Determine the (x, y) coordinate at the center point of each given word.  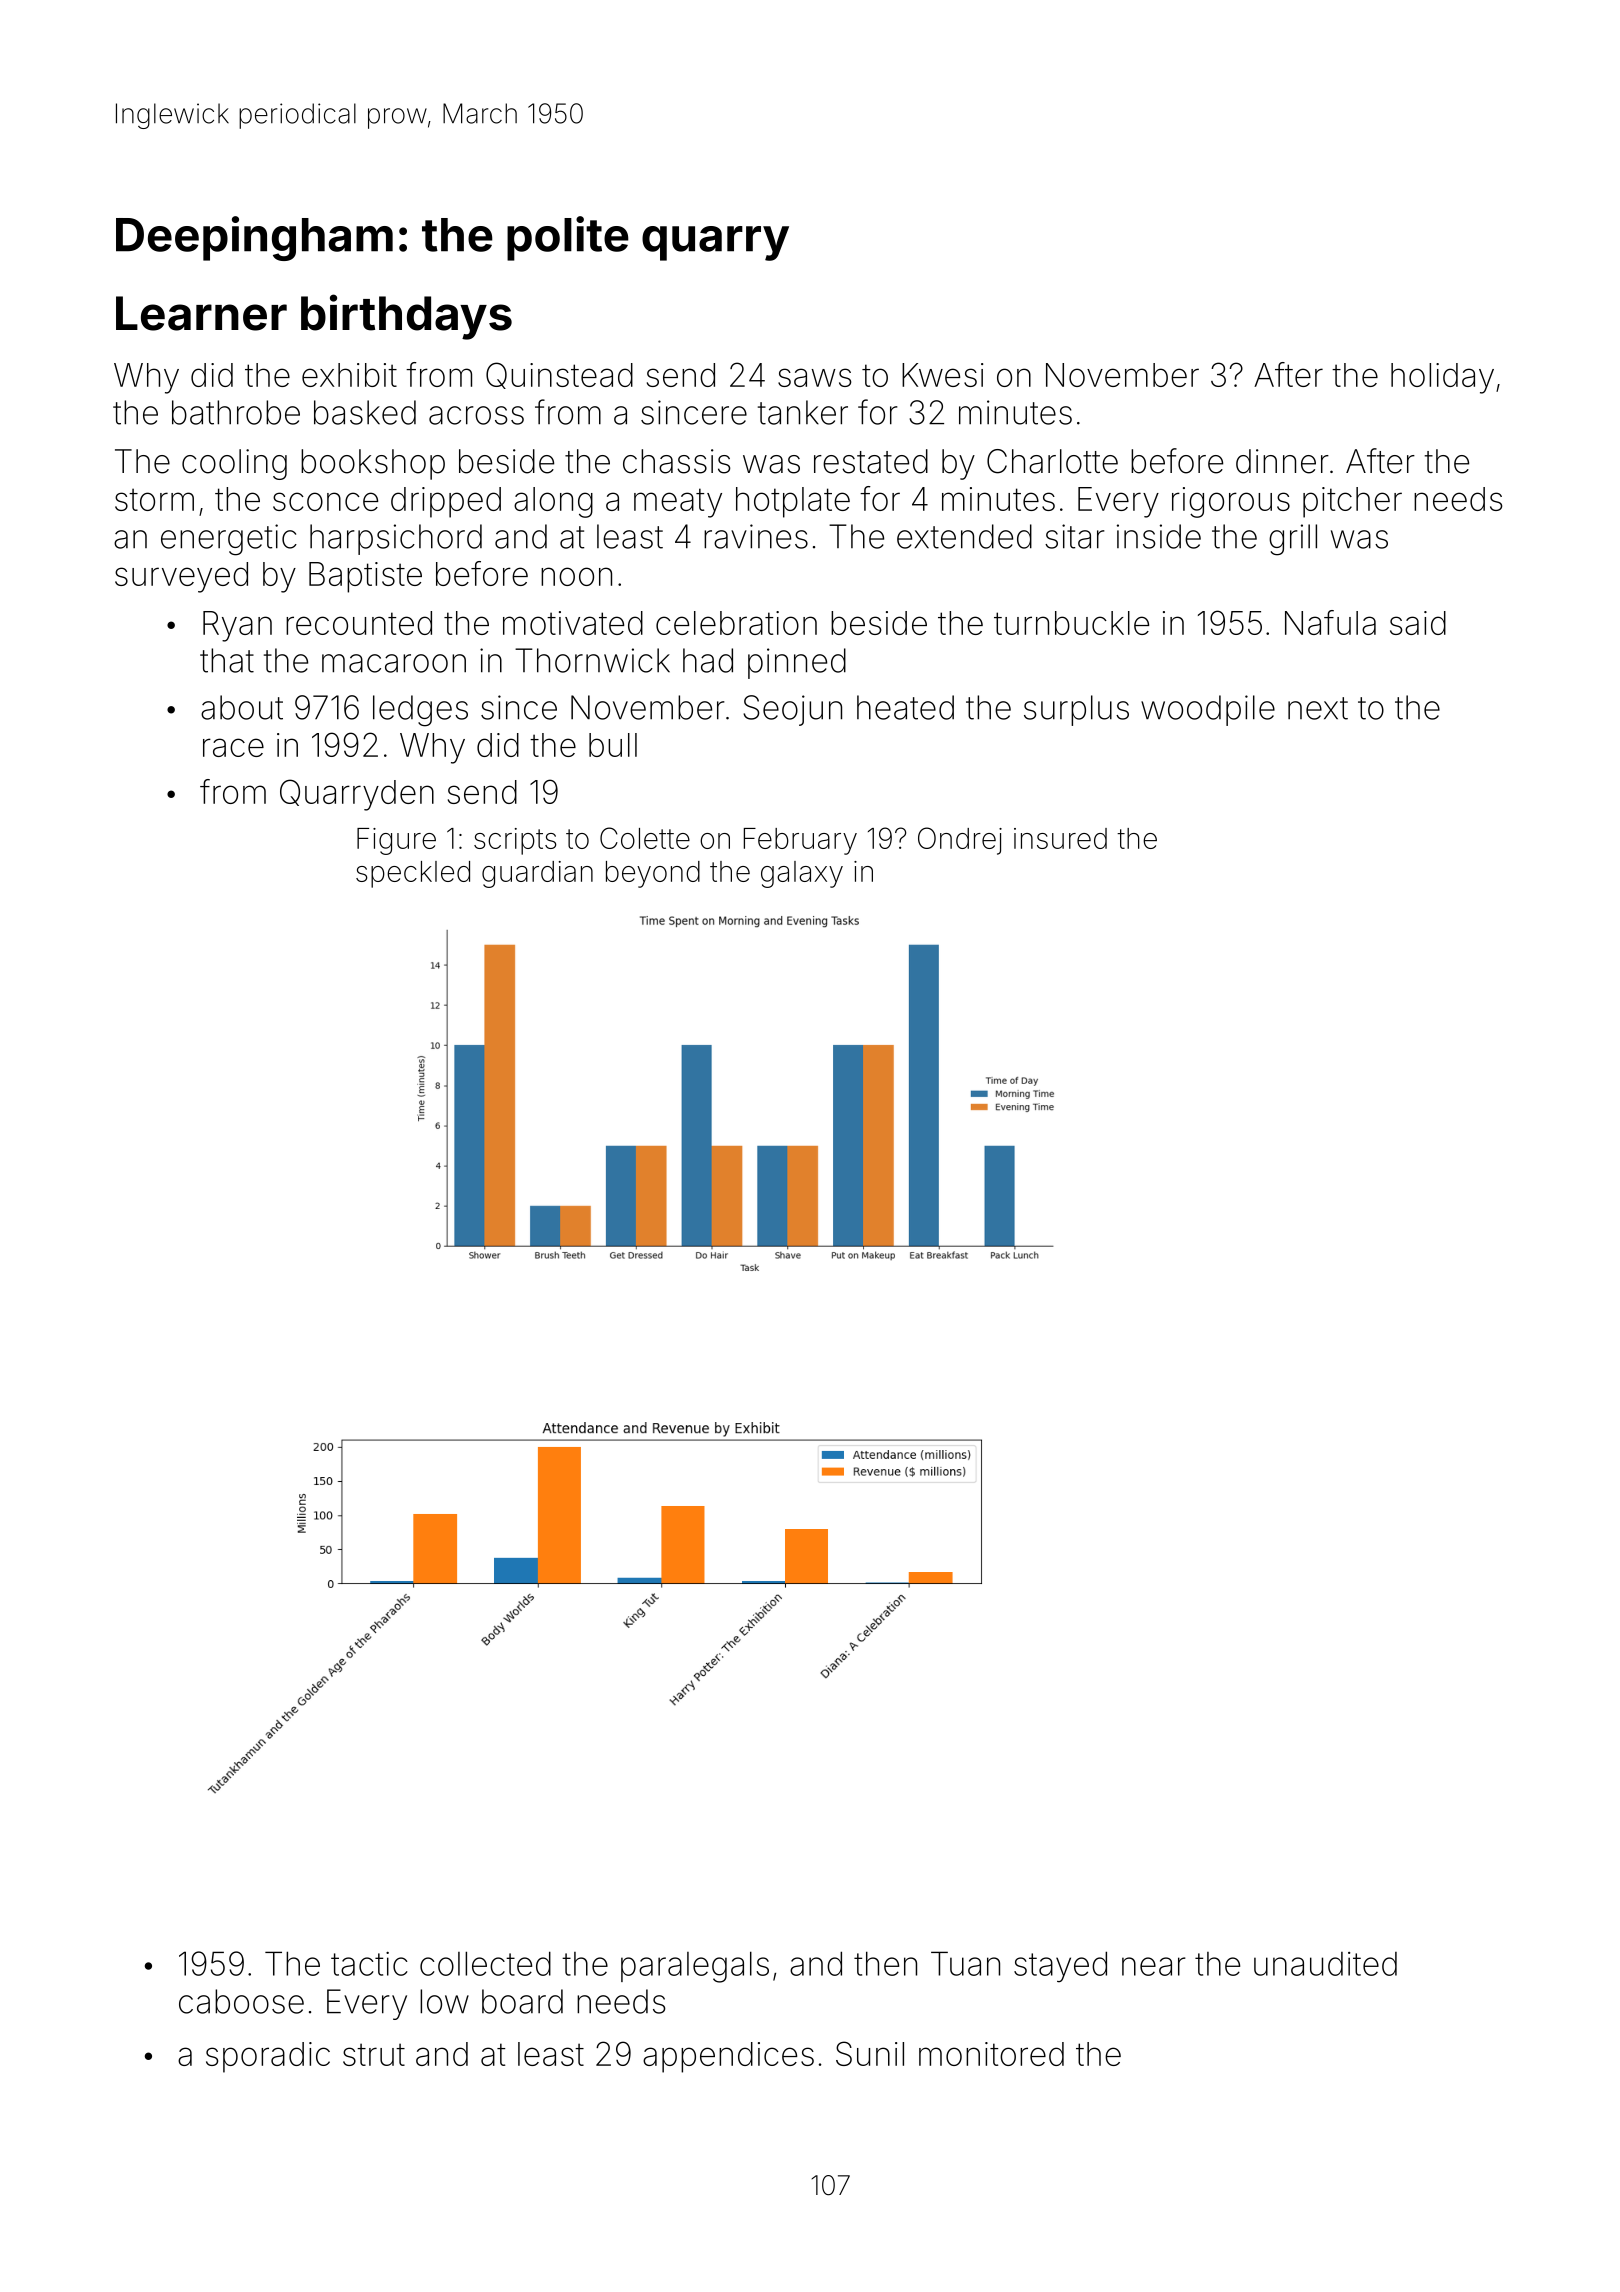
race (233, 747)
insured (1060, 838)
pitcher (1352, 502)
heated (905, 707)
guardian (537, 874)
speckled (413, 874)
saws (814, 377)
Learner (201, 313)
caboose (241, 2001)
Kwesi (942, 375)
